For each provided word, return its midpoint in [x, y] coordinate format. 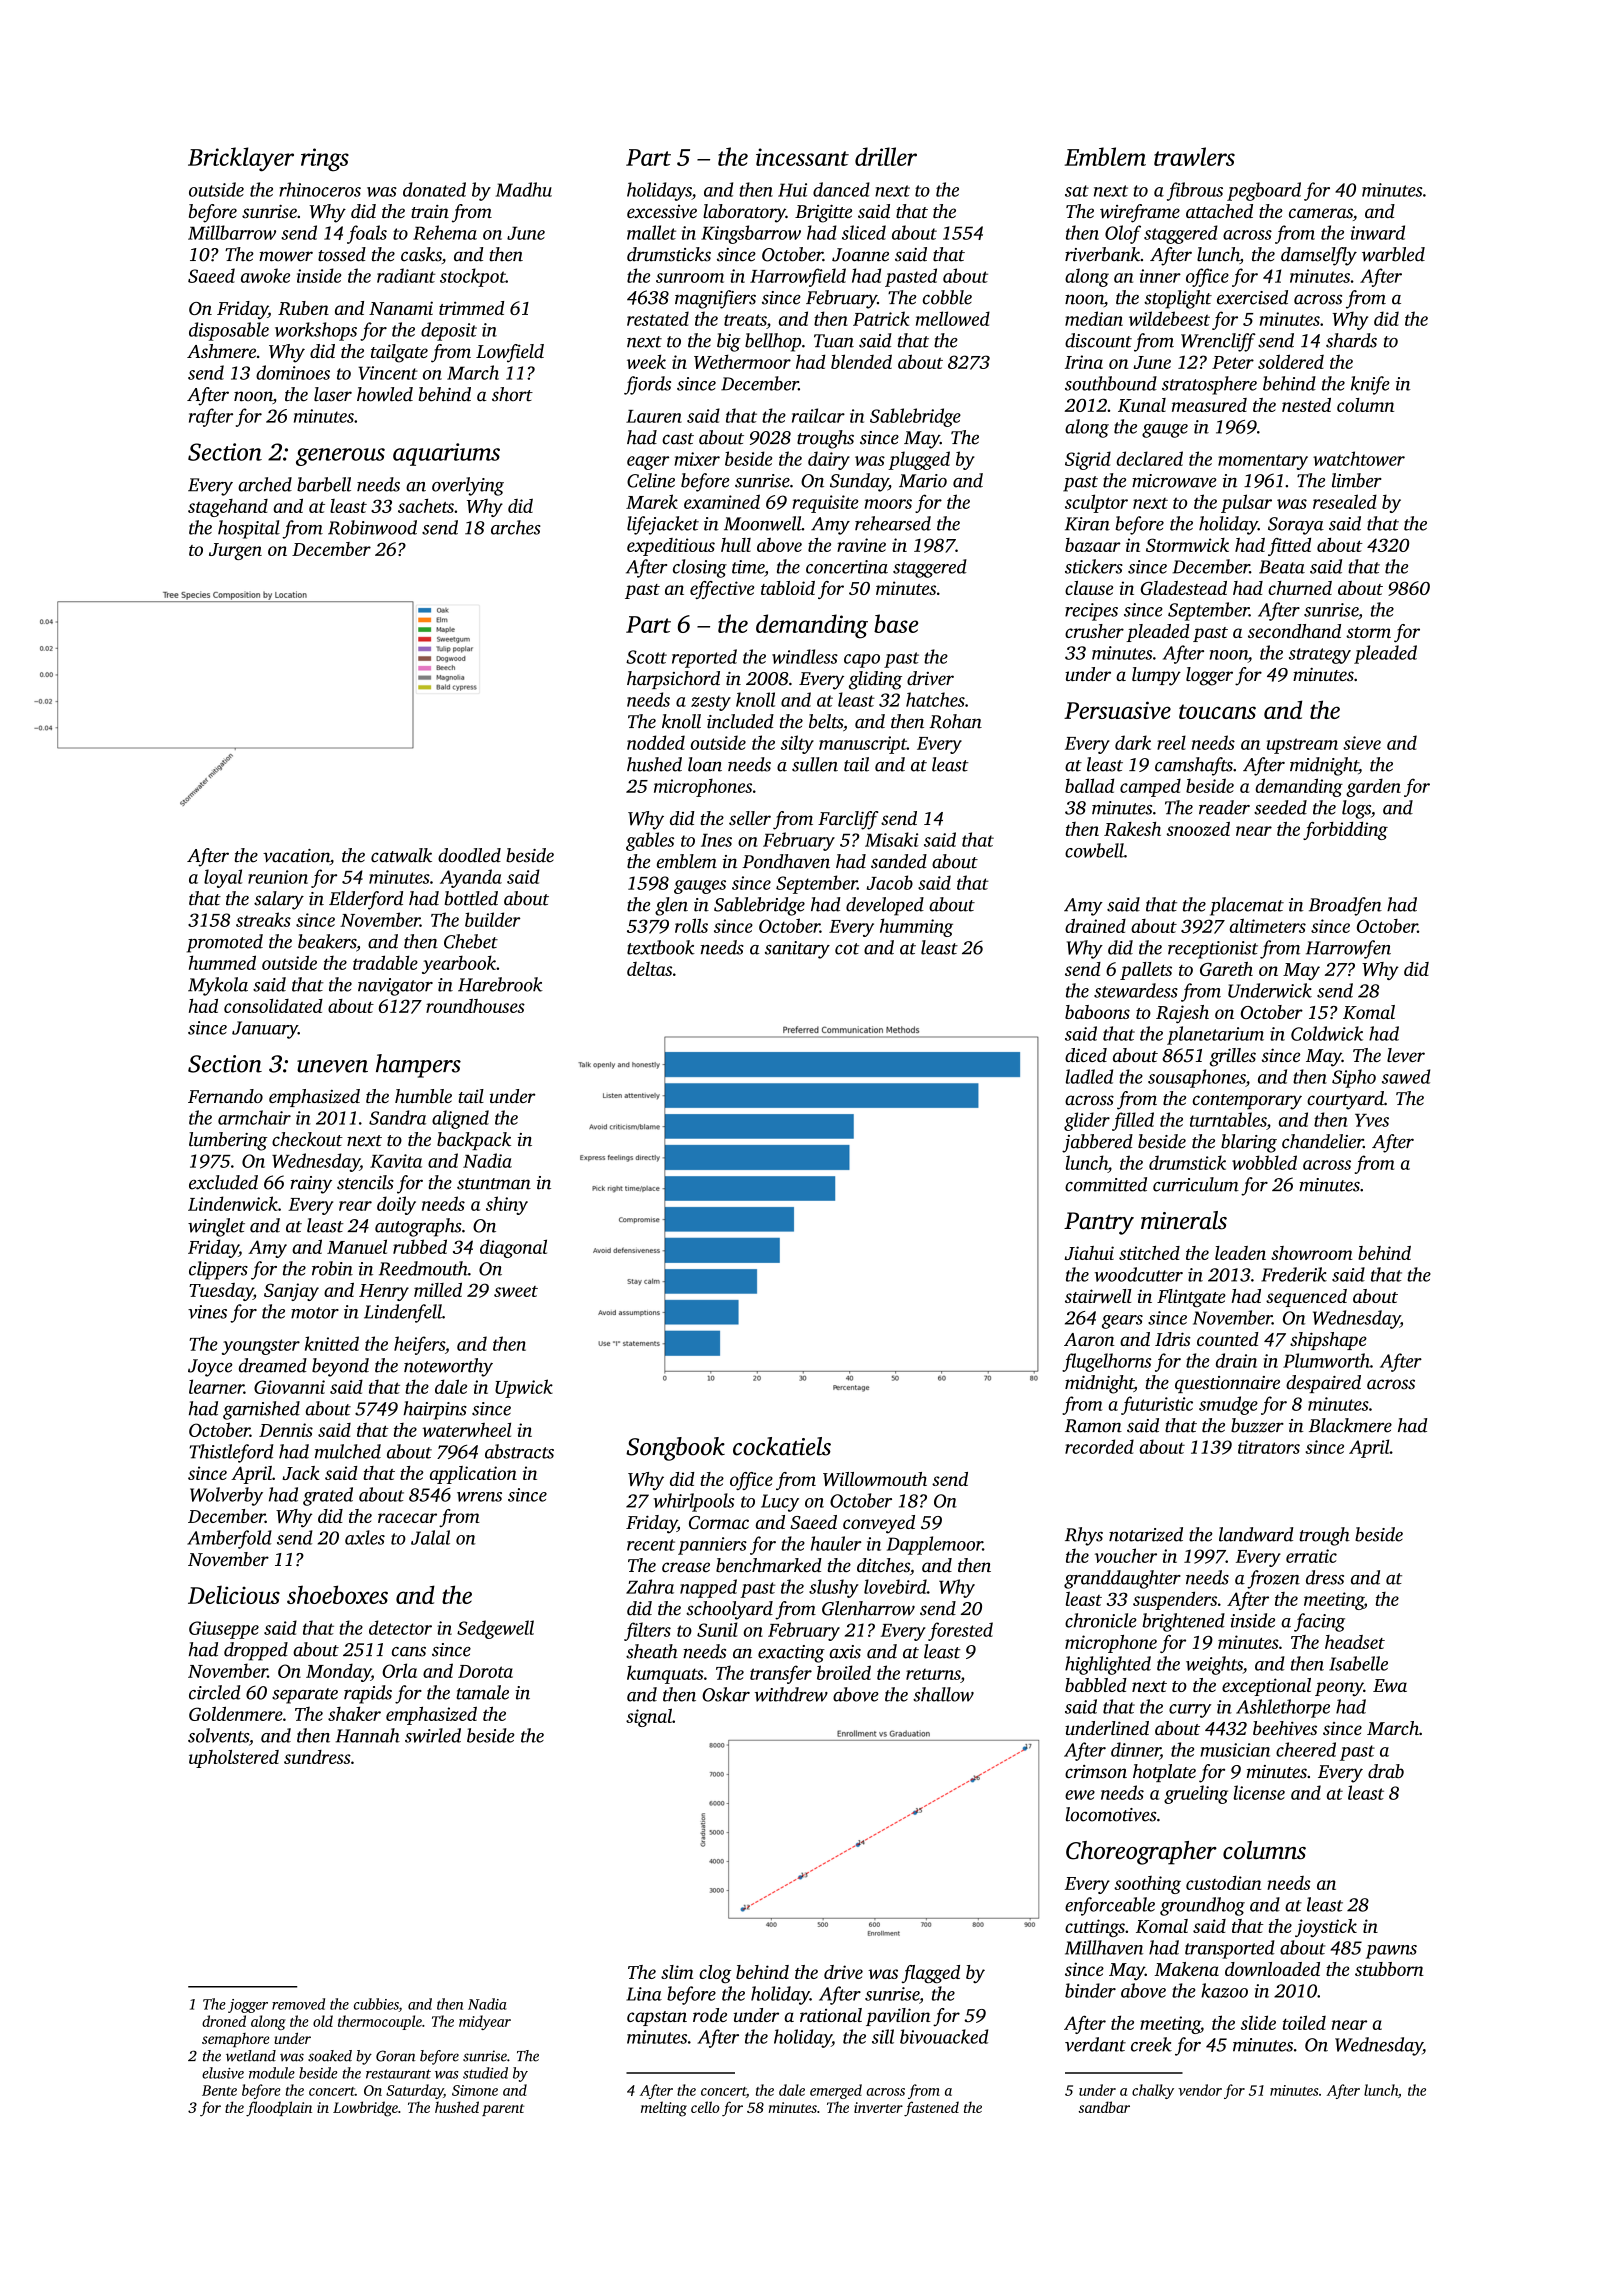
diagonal [513, 1248]
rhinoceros [320, 189]
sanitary [797, 950]
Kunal [1142, 405]
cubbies [376, 2005]
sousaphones [1197, 1078]
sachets [426, 506]
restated [658, 318]
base [896, 623]
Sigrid [1088, 460]
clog [715, 1974]
